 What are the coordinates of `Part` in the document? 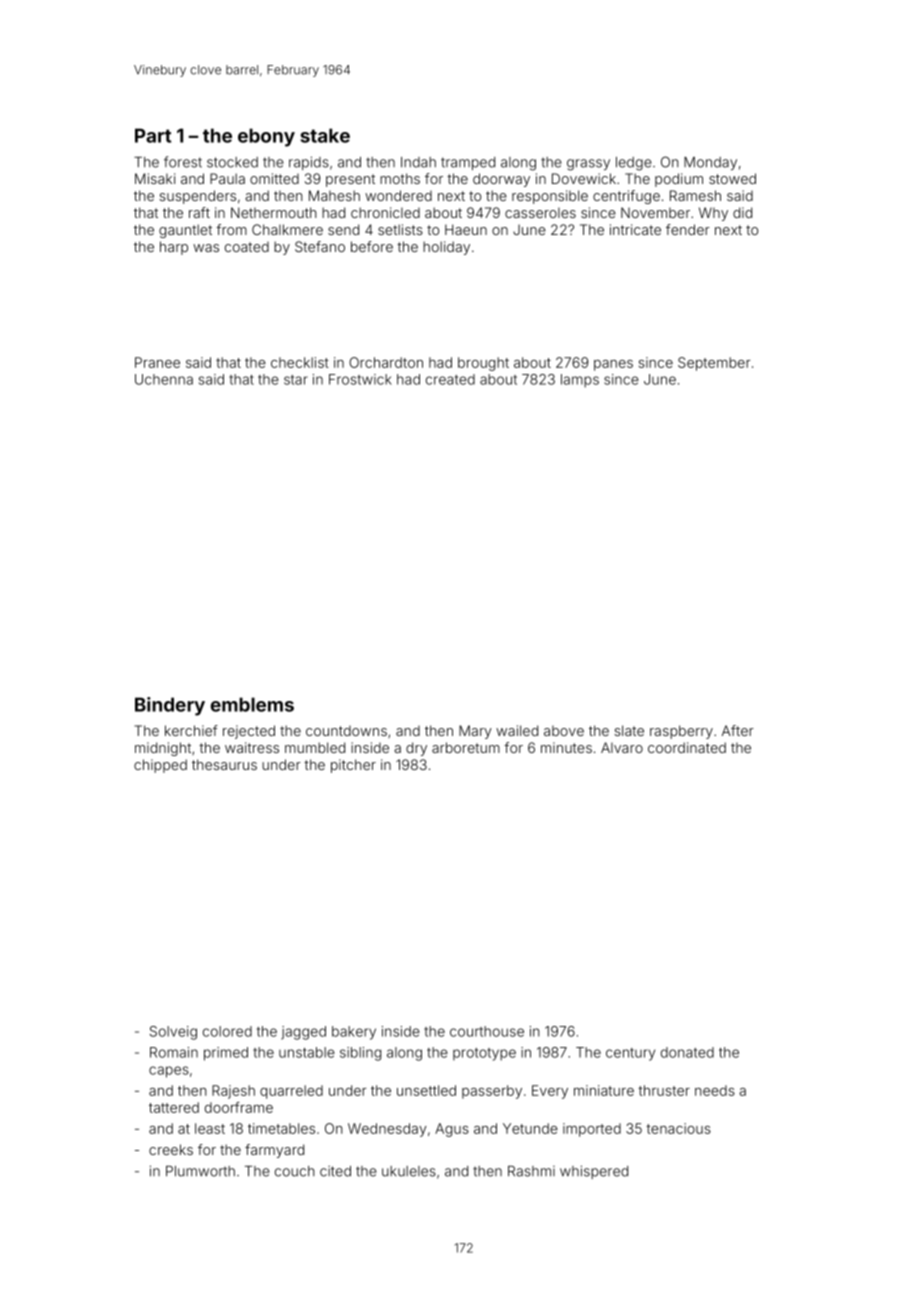 It's located at (153, 135).
